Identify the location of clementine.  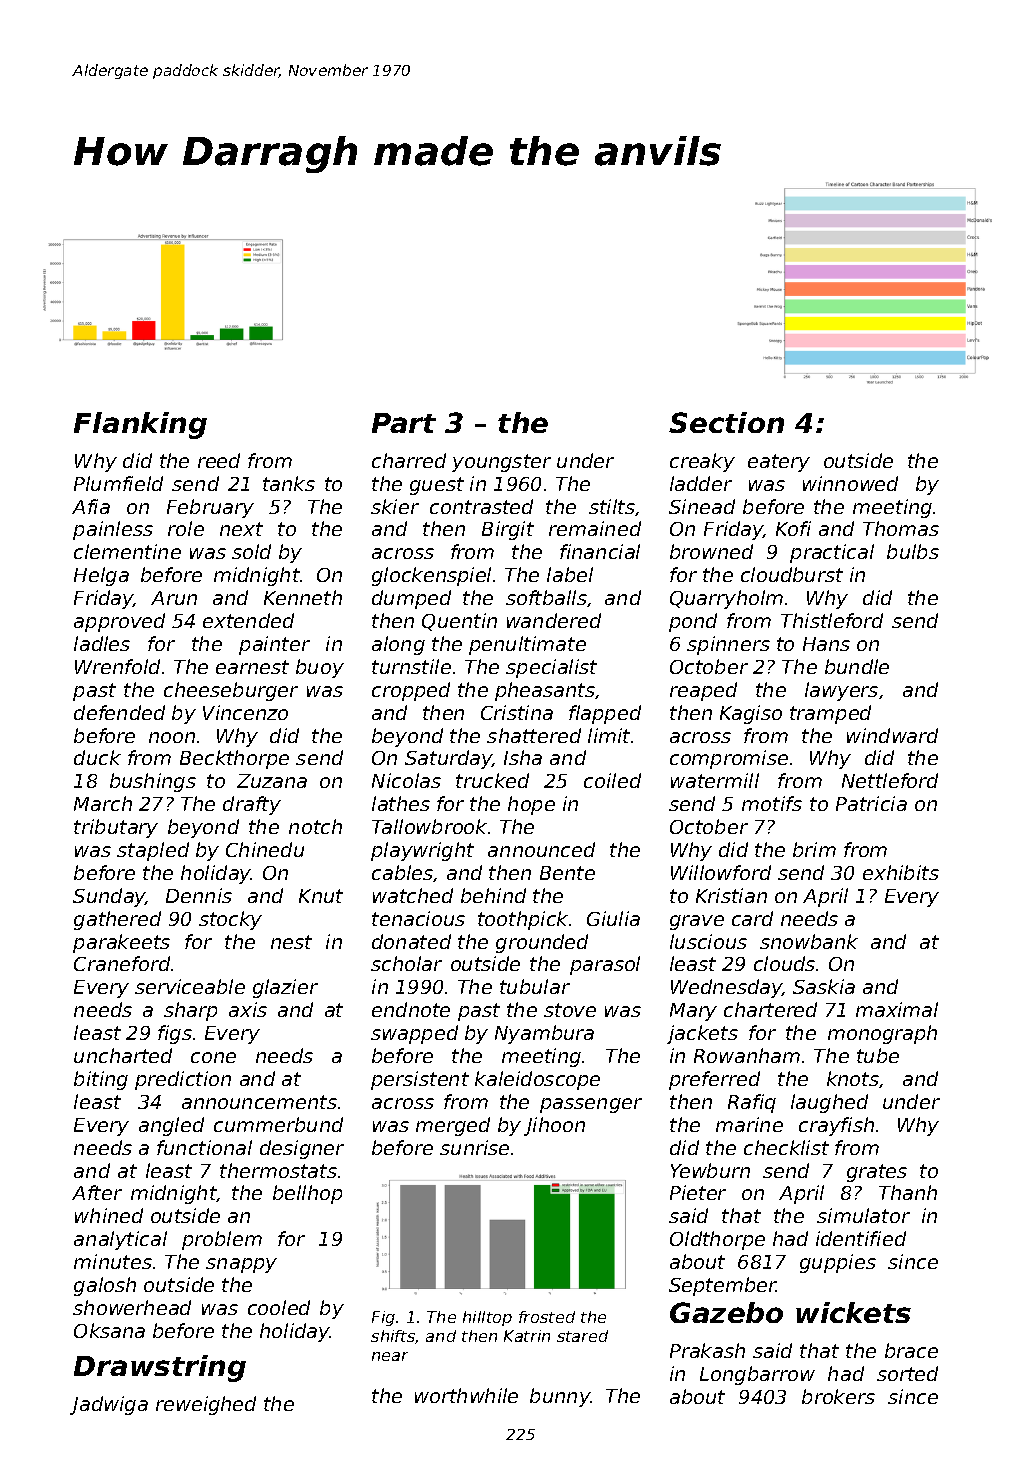
(127, 551).
